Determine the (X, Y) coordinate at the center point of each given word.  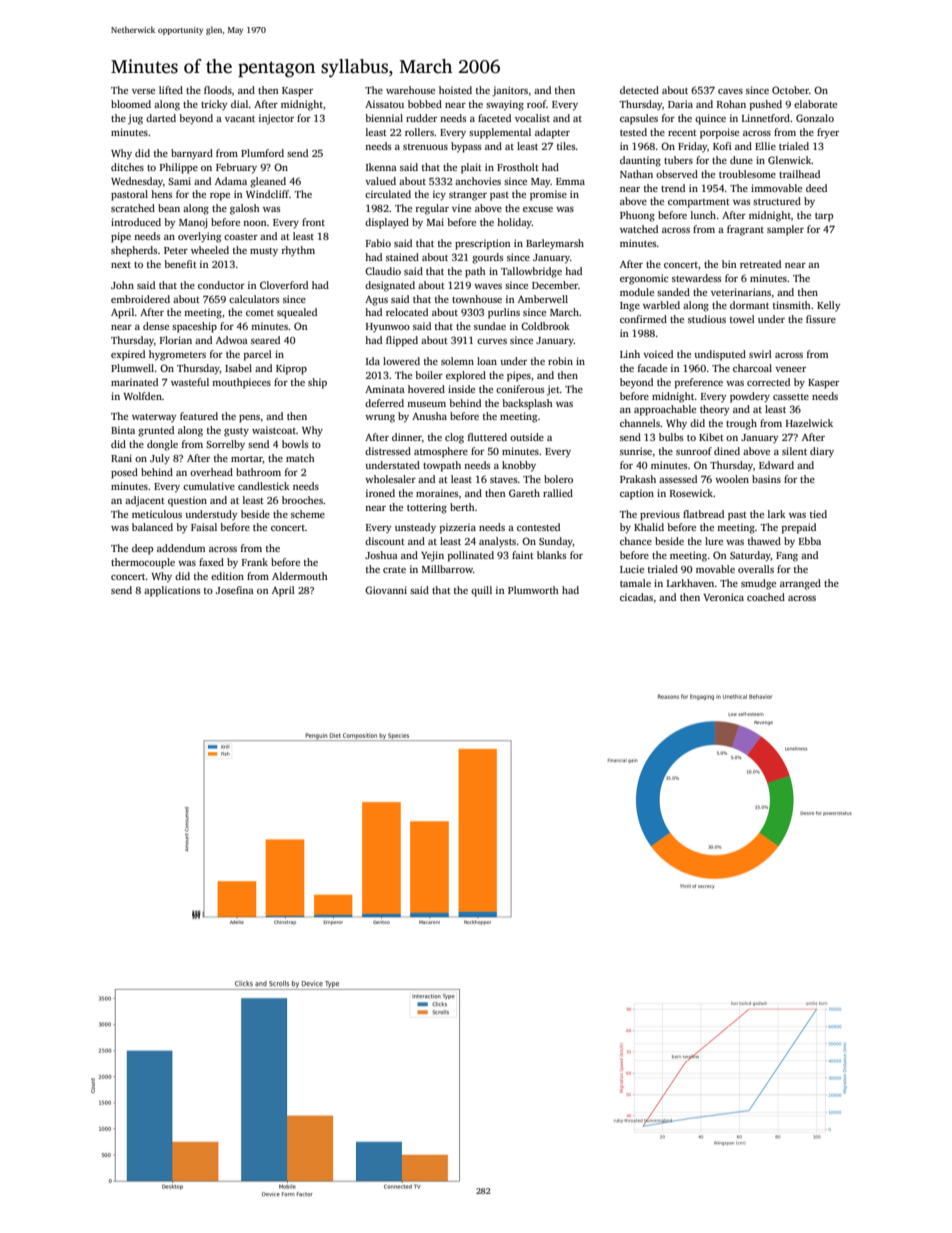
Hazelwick (809, 423)
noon (255, 223)
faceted (494, 118)
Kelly (828, 306)
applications (172, 591)
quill (481, 591)
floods (218, 90)
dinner (407, 437)
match (300, 458)
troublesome (747, 174)
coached (766, 597)
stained (402, 257)
